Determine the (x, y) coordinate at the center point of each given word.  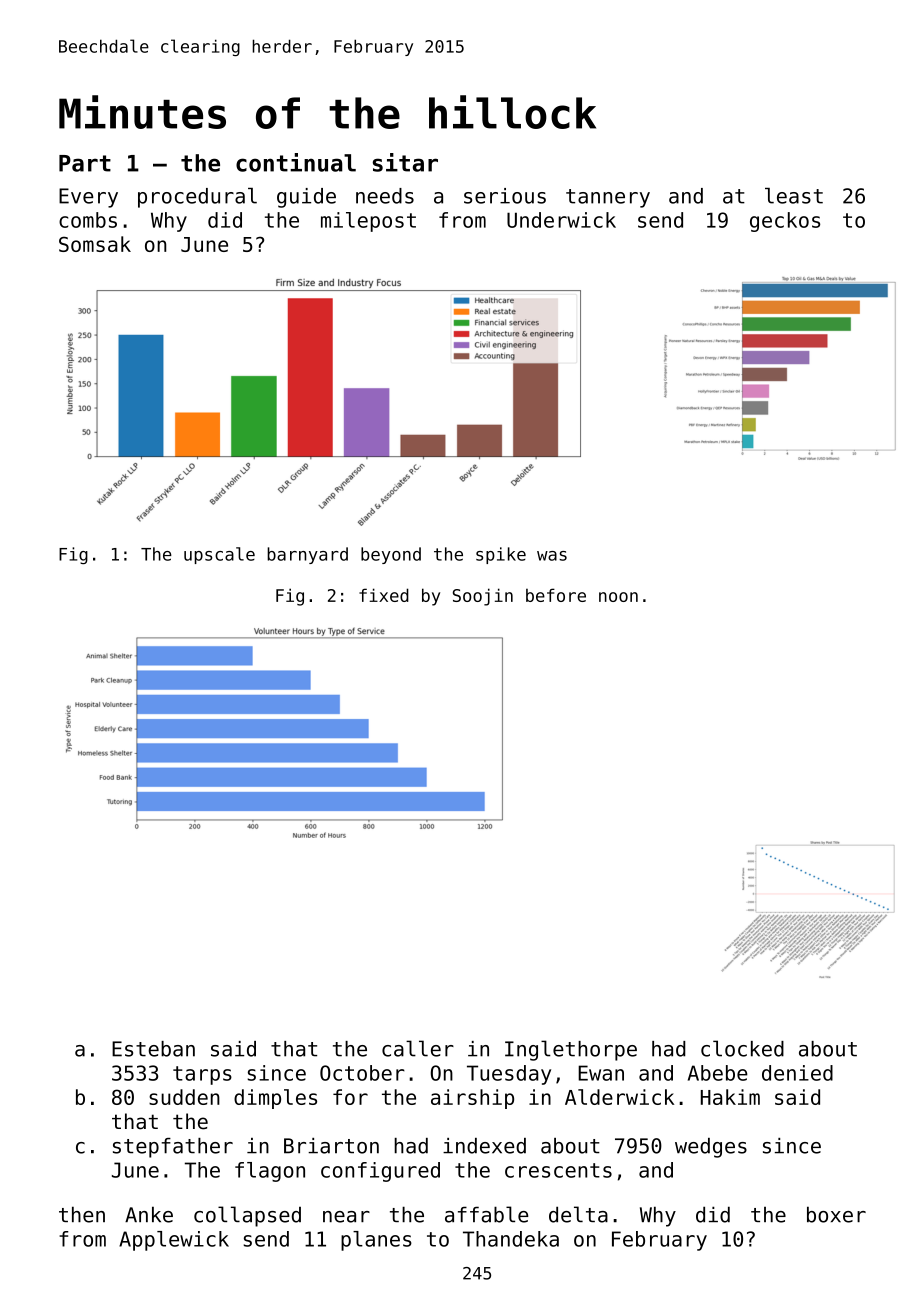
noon (618, 597)
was (552, 556)
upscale (219, 555)
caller (418, 1048)
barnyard (307, 555)
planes (376, 1241)
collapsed (247, 1216)
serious (505, 196)
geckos (785, 222)
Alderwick (619, 1097)
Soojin (483, 597)
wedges (711, 1148)
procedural (197, 198)
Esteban (153, 1049)
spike (501, 555)
